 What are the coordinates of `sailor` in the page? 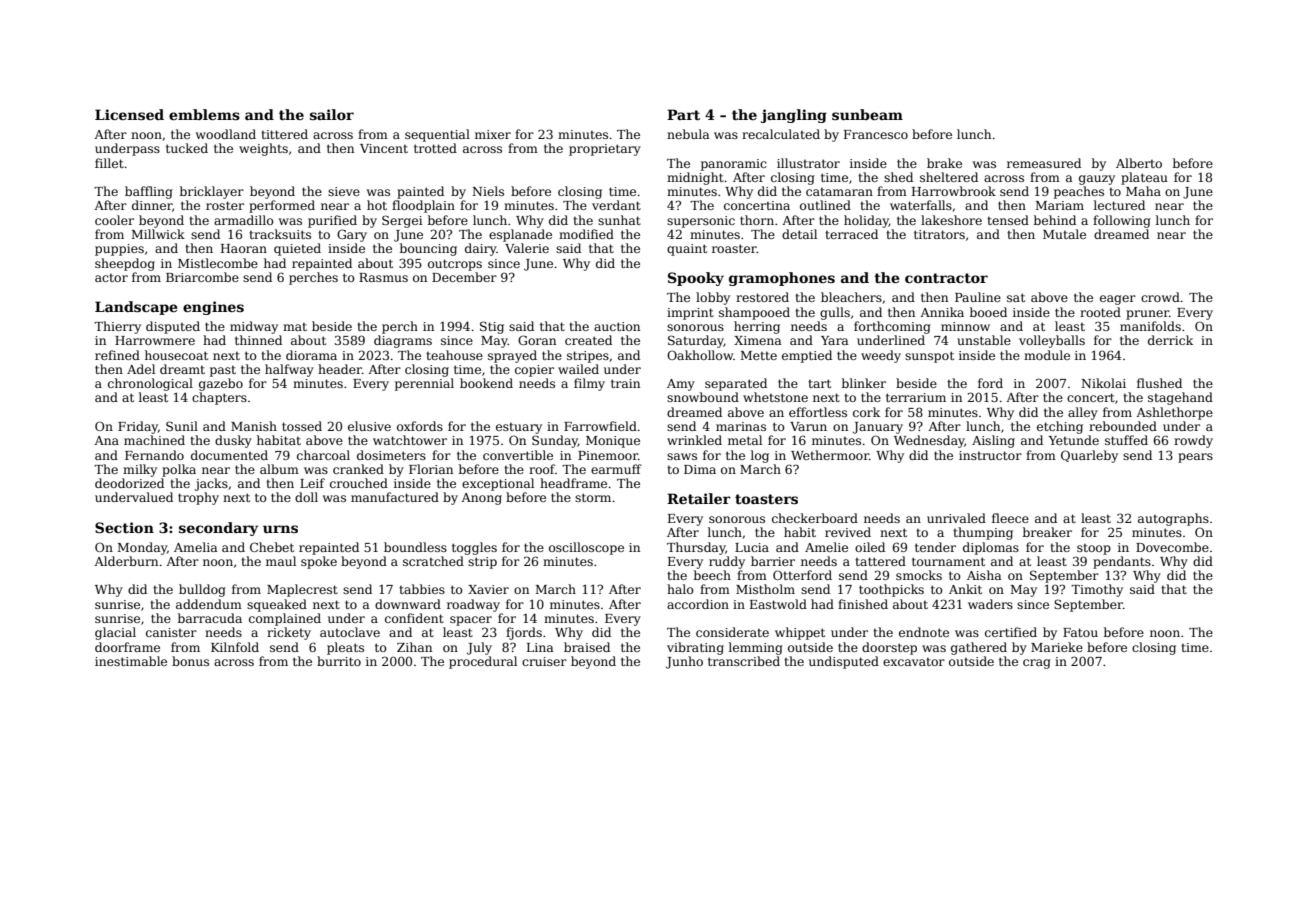 It's located at (332, 114).
